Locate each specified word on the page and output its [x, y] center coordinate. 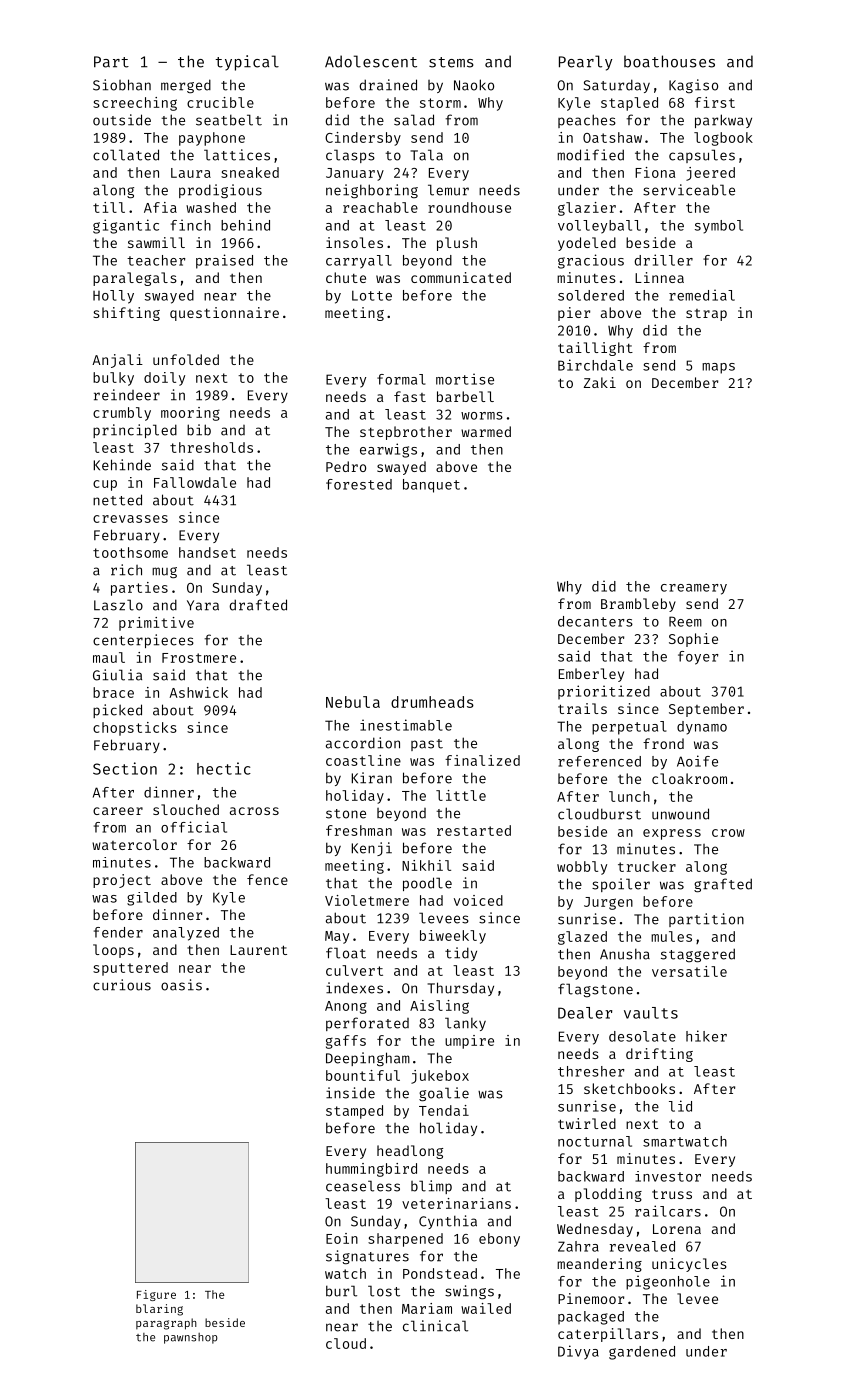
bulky [113, 379]
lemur [448, 190]
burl [341, 1291]
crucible [220, 102]
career [118, 811]
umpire [469, 1042]
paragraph [166, 1324]
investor [668, 1176]
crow [728, 833]
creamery [694, 589]
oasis [181, 985]
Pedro [346, 466]
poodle [427, 884]
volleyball [599, 227]
